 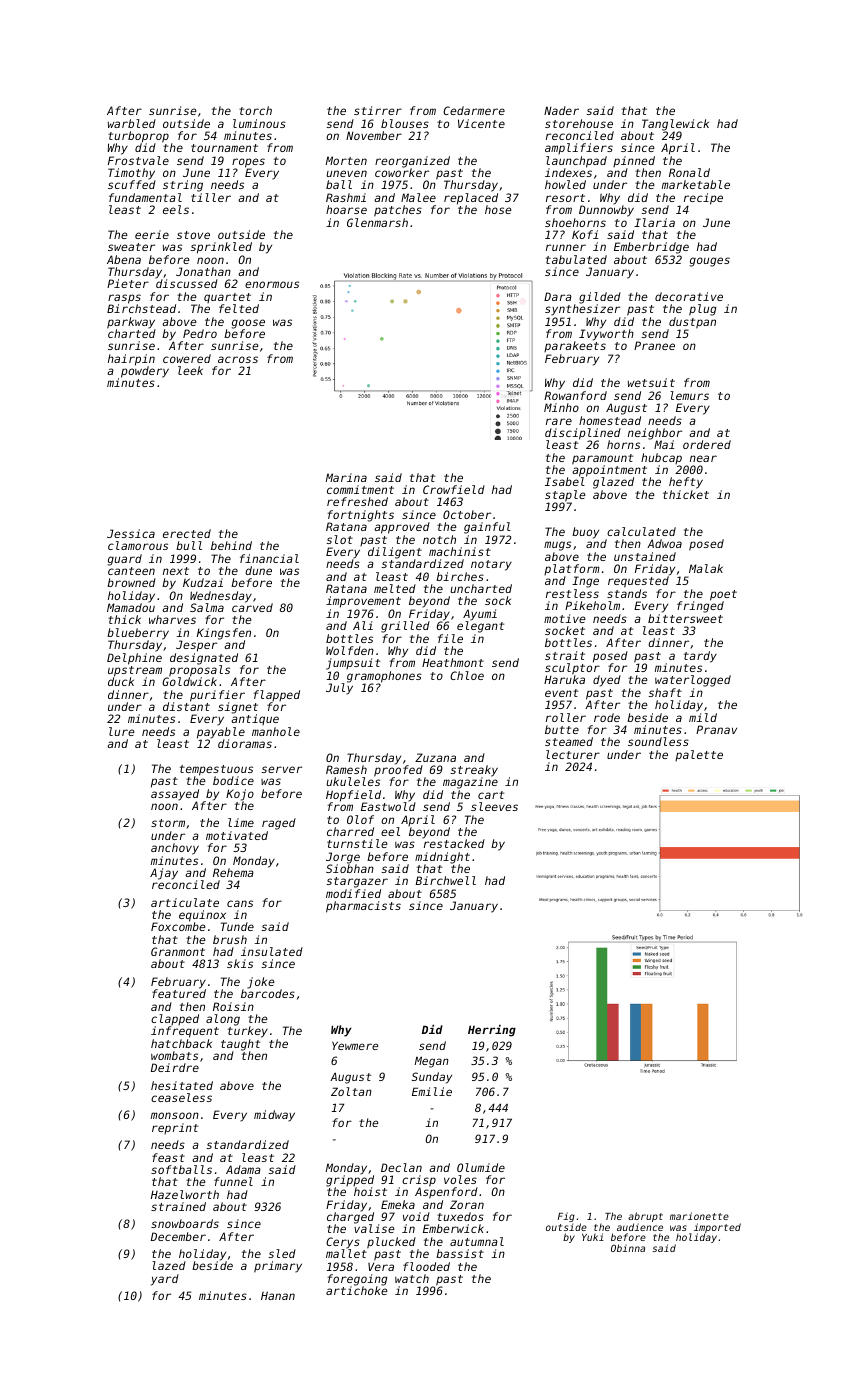 I want to click on Yuki, so click(x=593, y=1237).
